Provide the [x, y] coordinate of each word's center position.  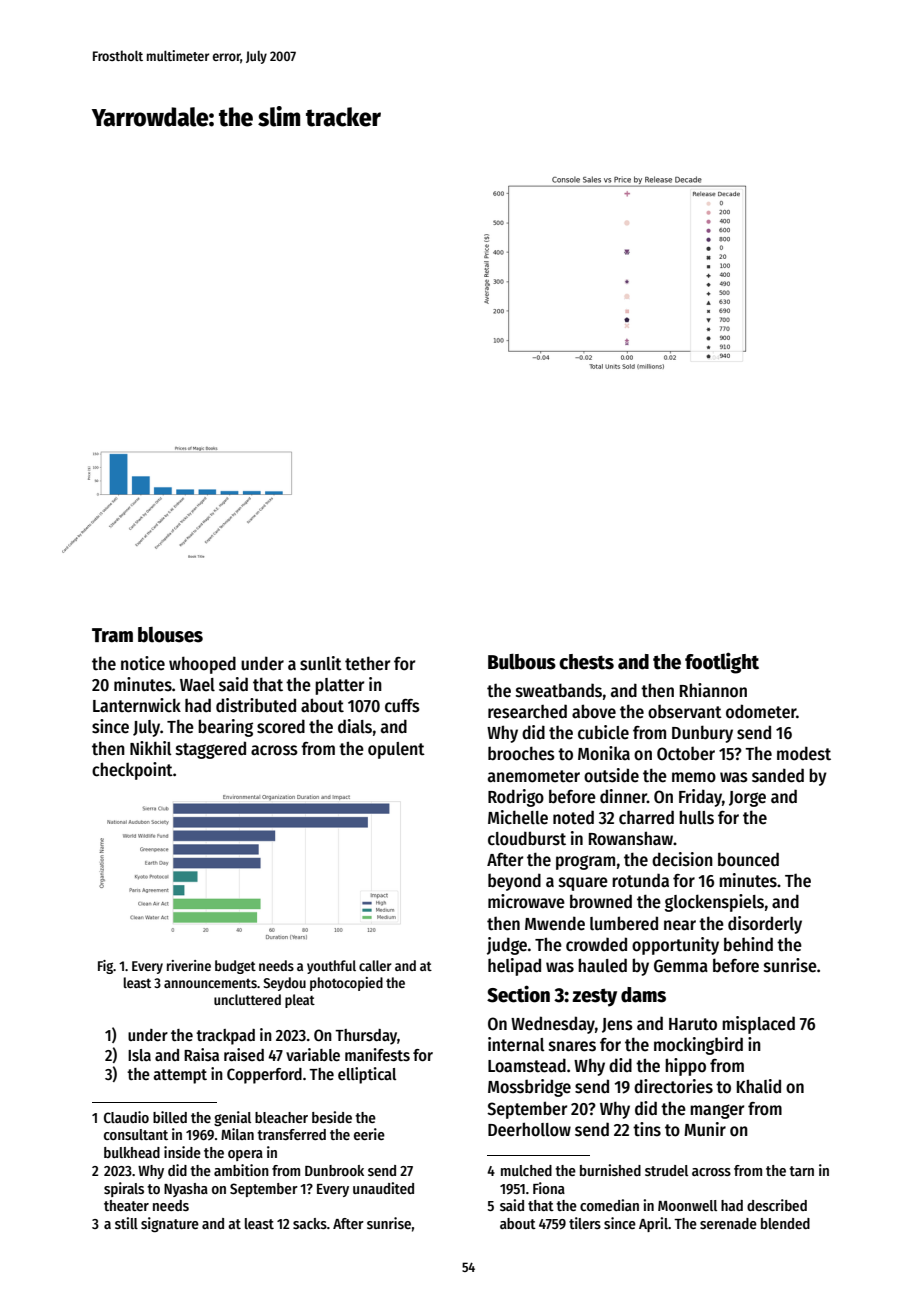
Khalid [759, 1086]
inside [182, 1152]
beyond [514, 882]
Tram [112, 635]
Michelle [518, 817]
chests [586, 662]
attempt [180, 1076]
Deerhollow [529, 1129]
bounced [748, 859]
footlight [722, 663]
